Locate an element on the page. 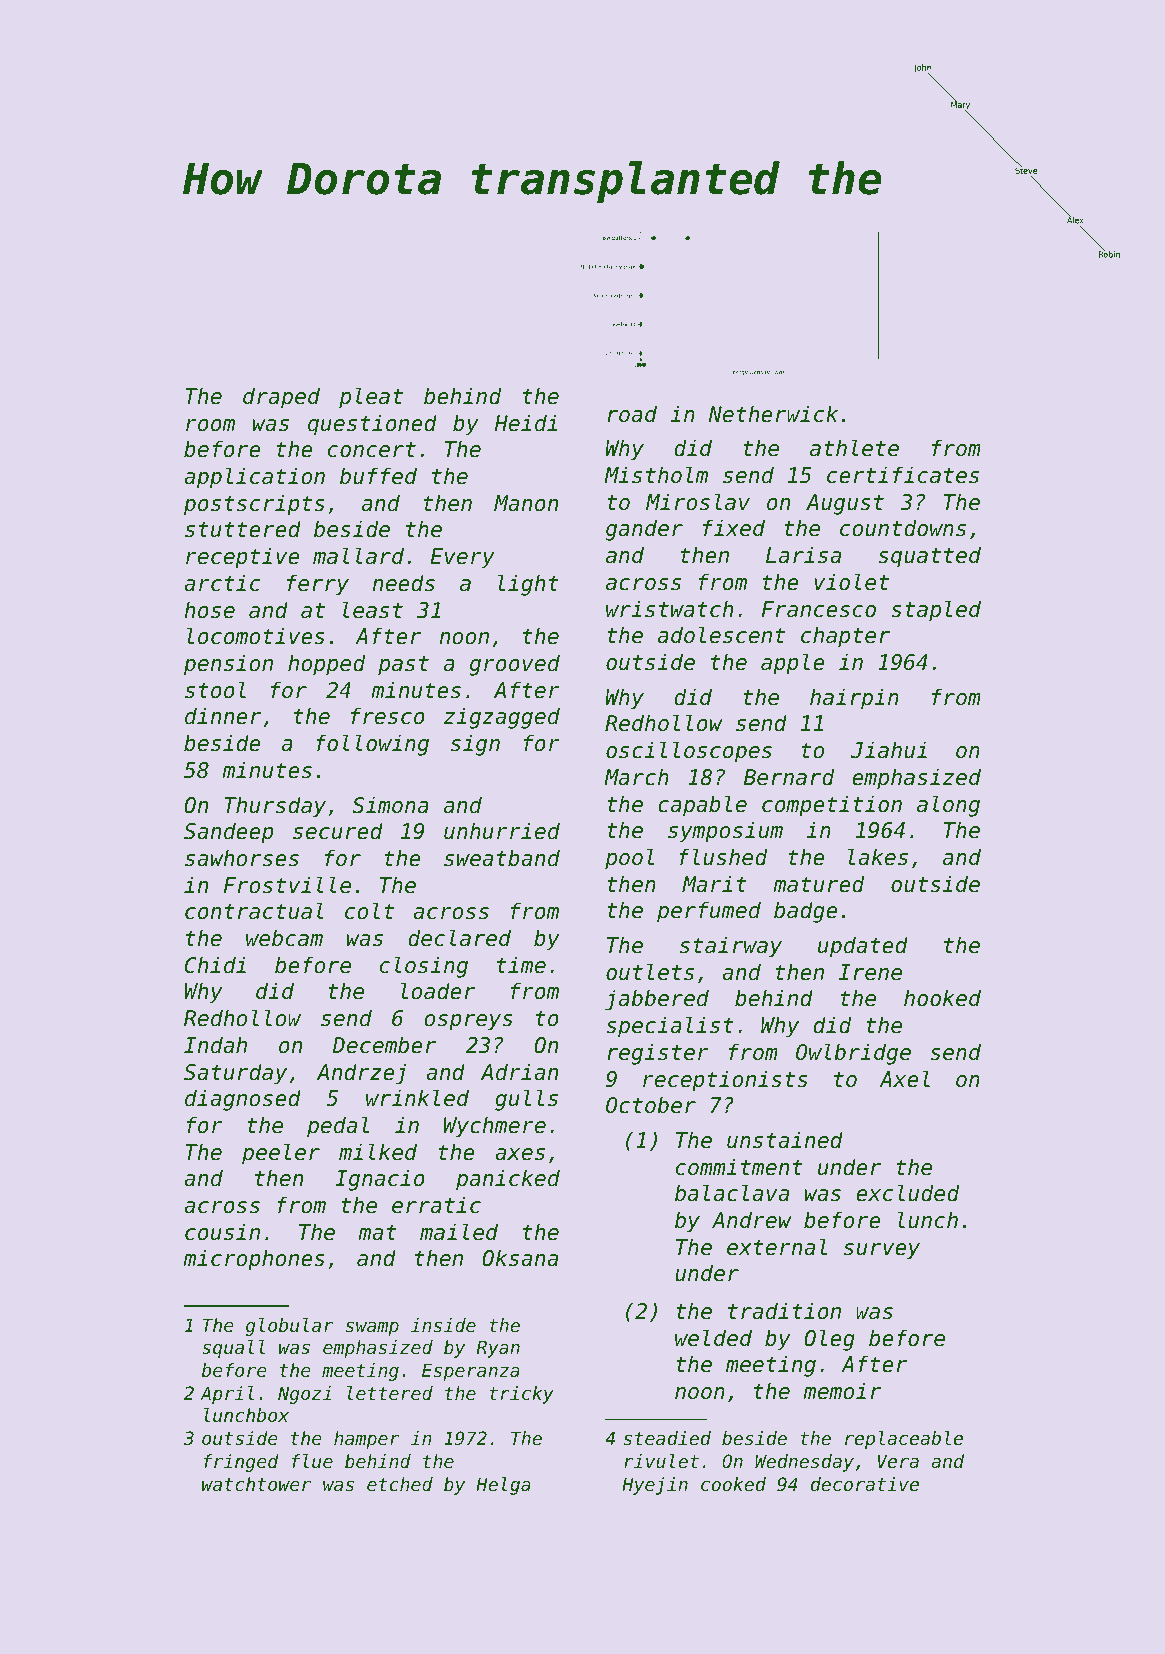 The width and height of the image is (1165, 1654). Andrzej is located at coordinates (361, 1074).
